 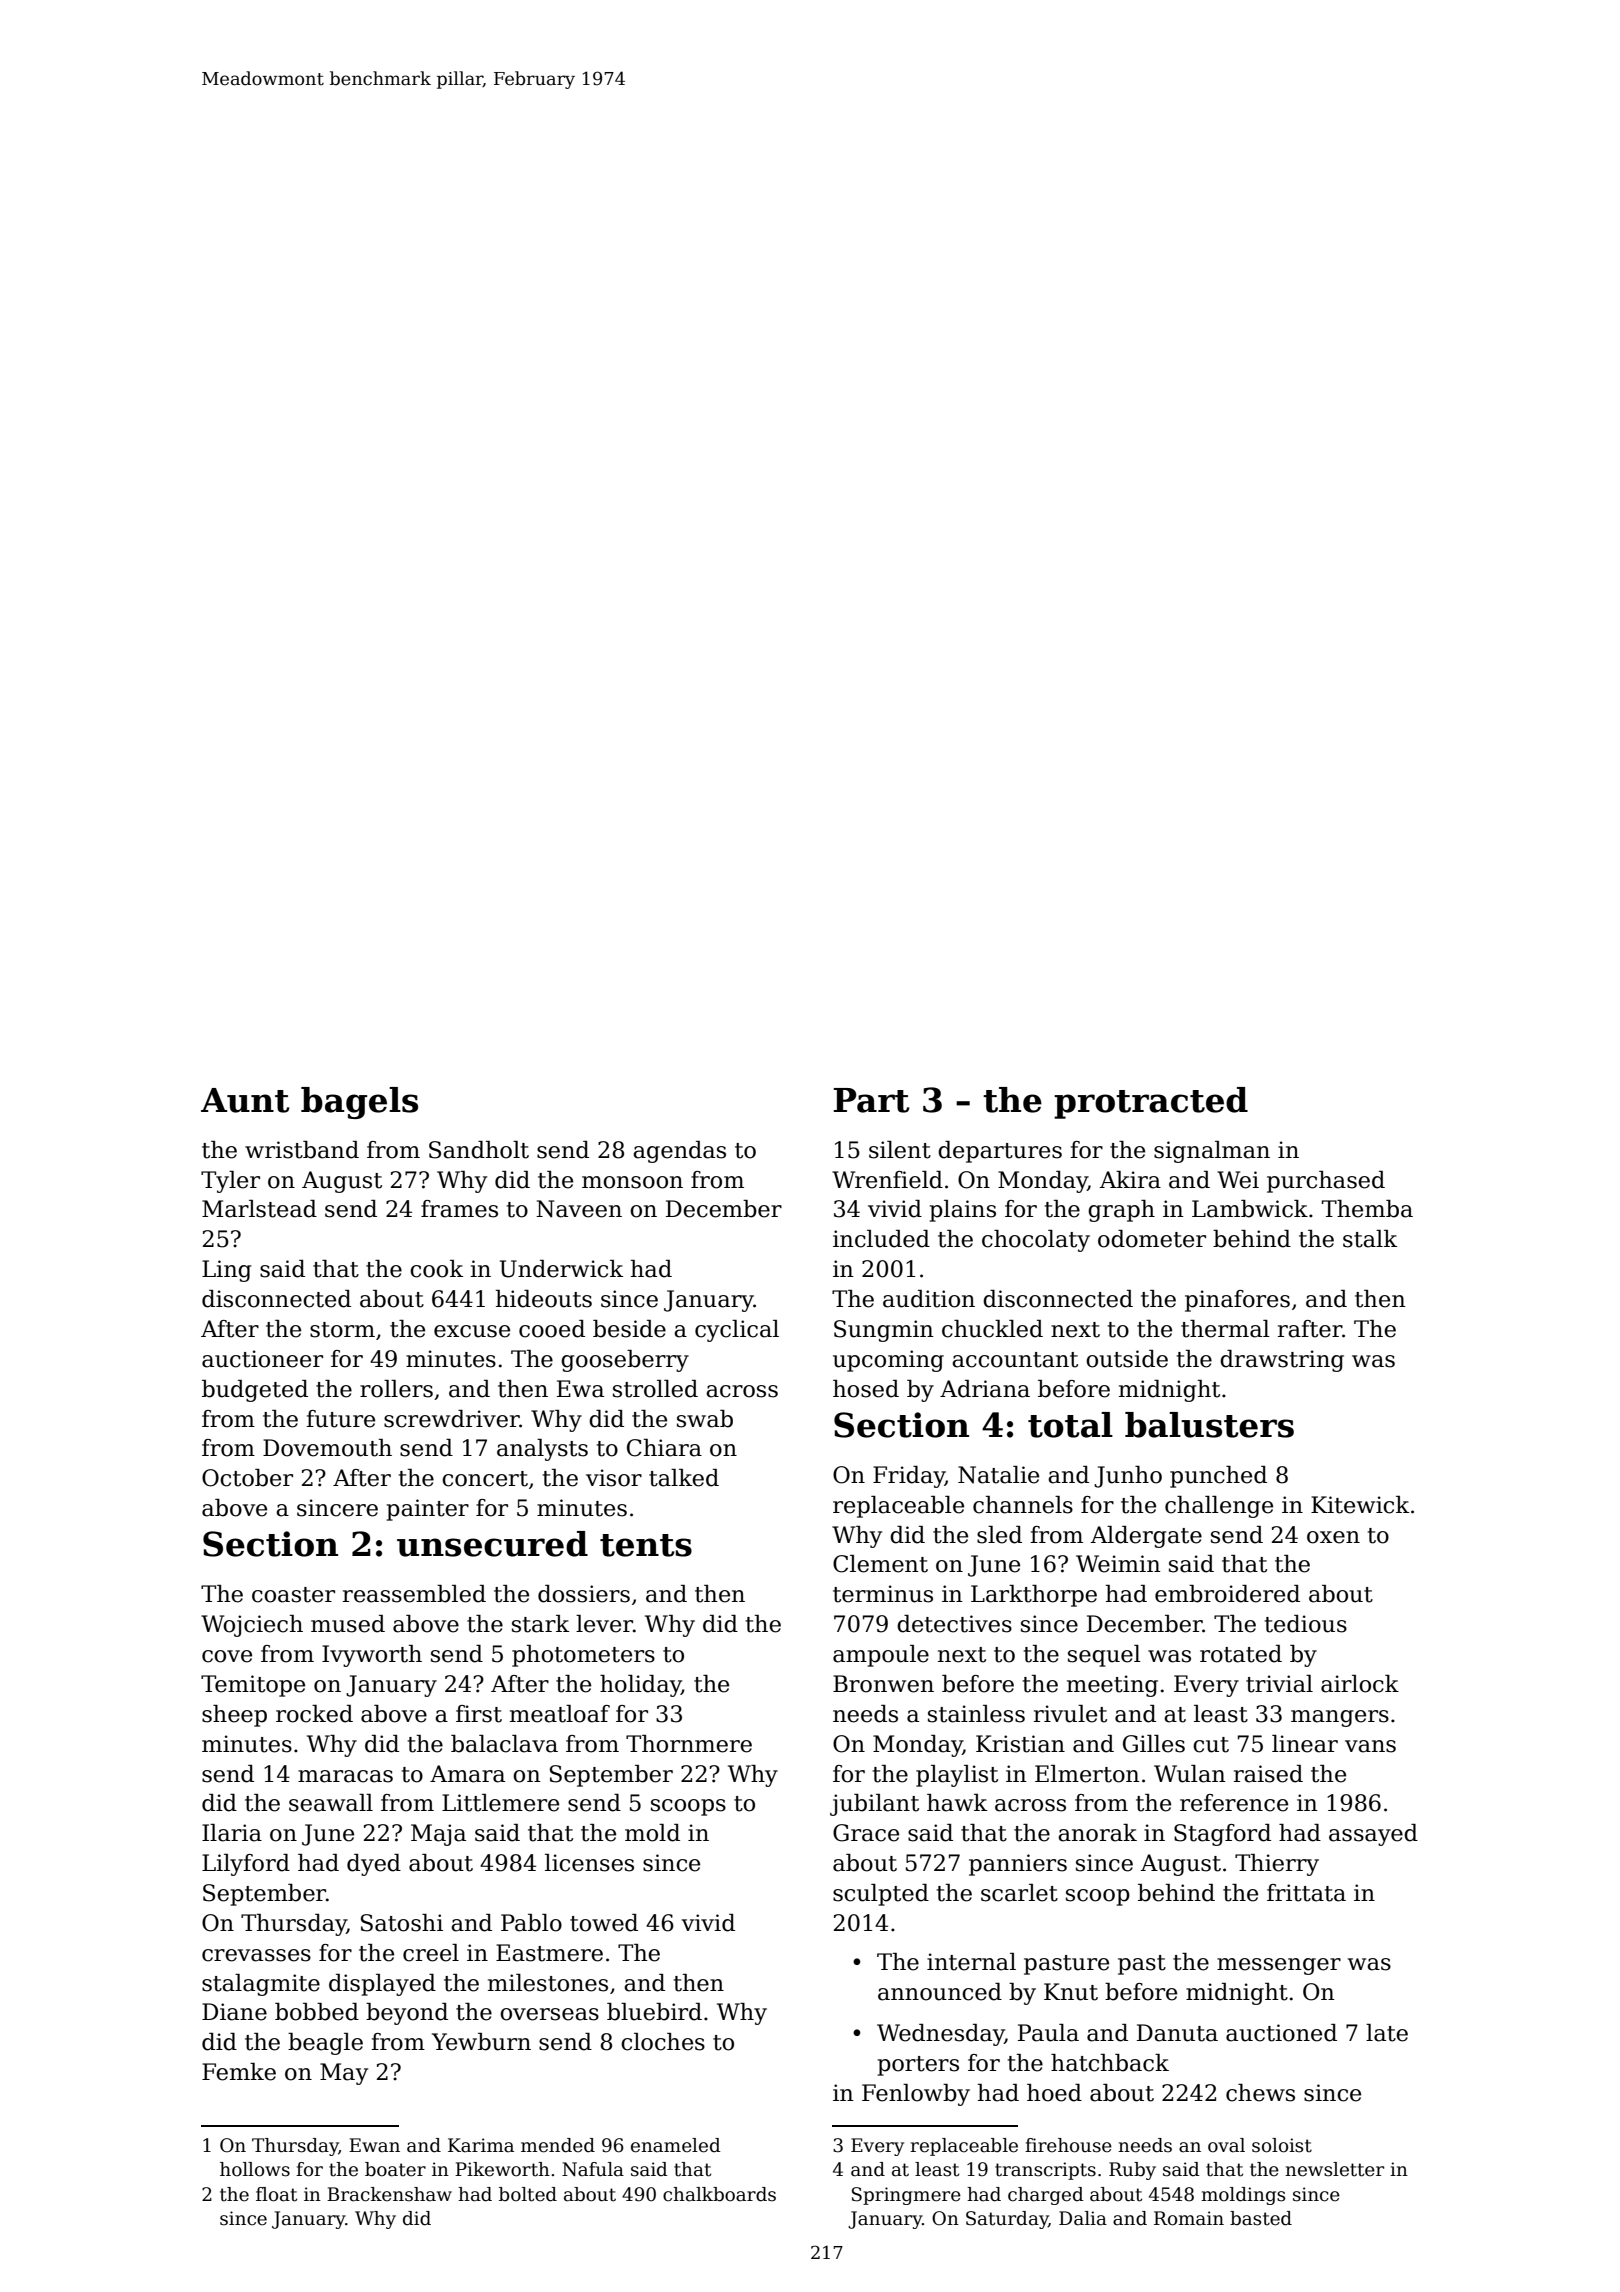 What do you see at coordinates (684, 1478) in the screenshot?
I see `talked` at bounding box center [684, 1478].
